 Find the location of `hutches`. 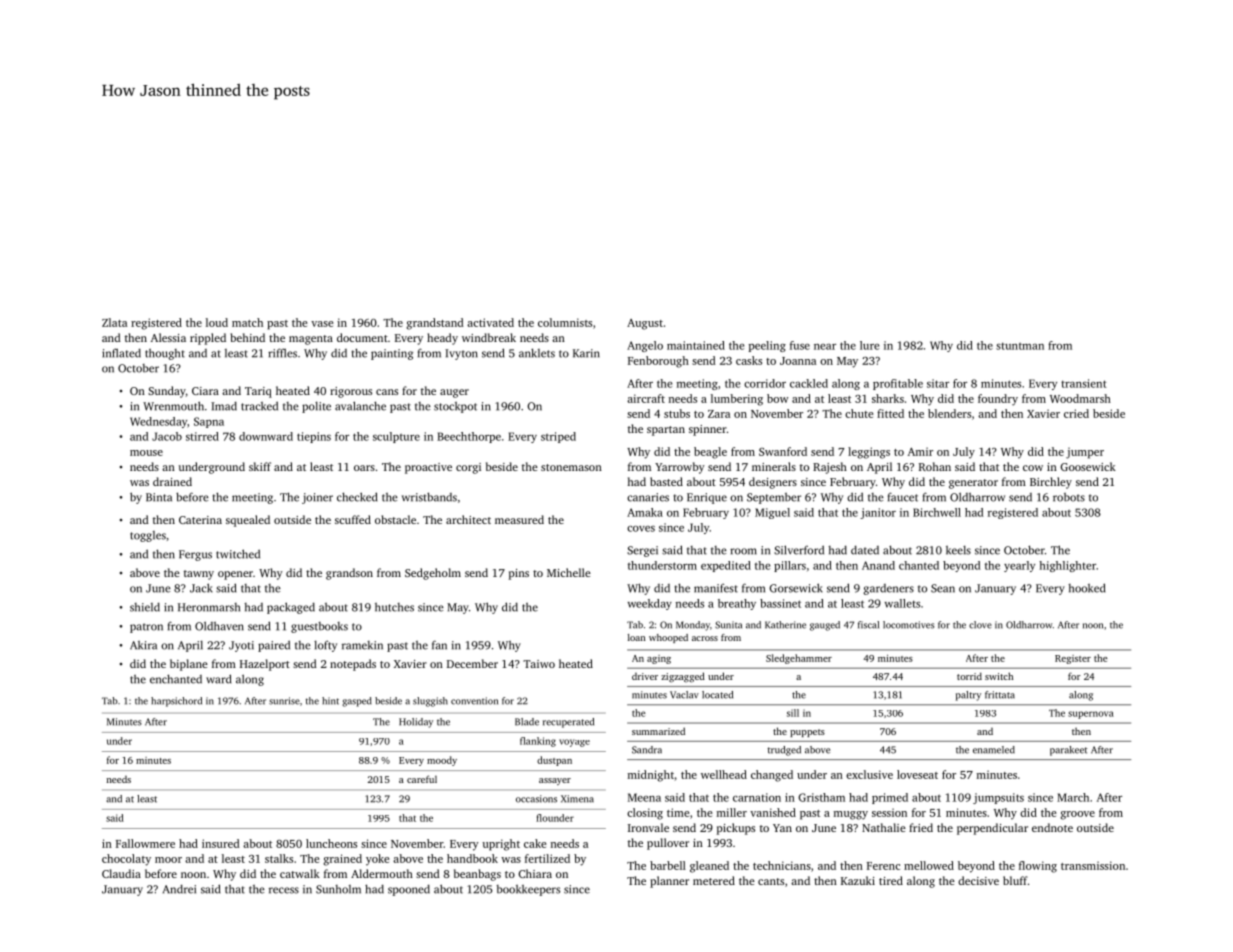

hutches is located at coordinates (394, 607).
